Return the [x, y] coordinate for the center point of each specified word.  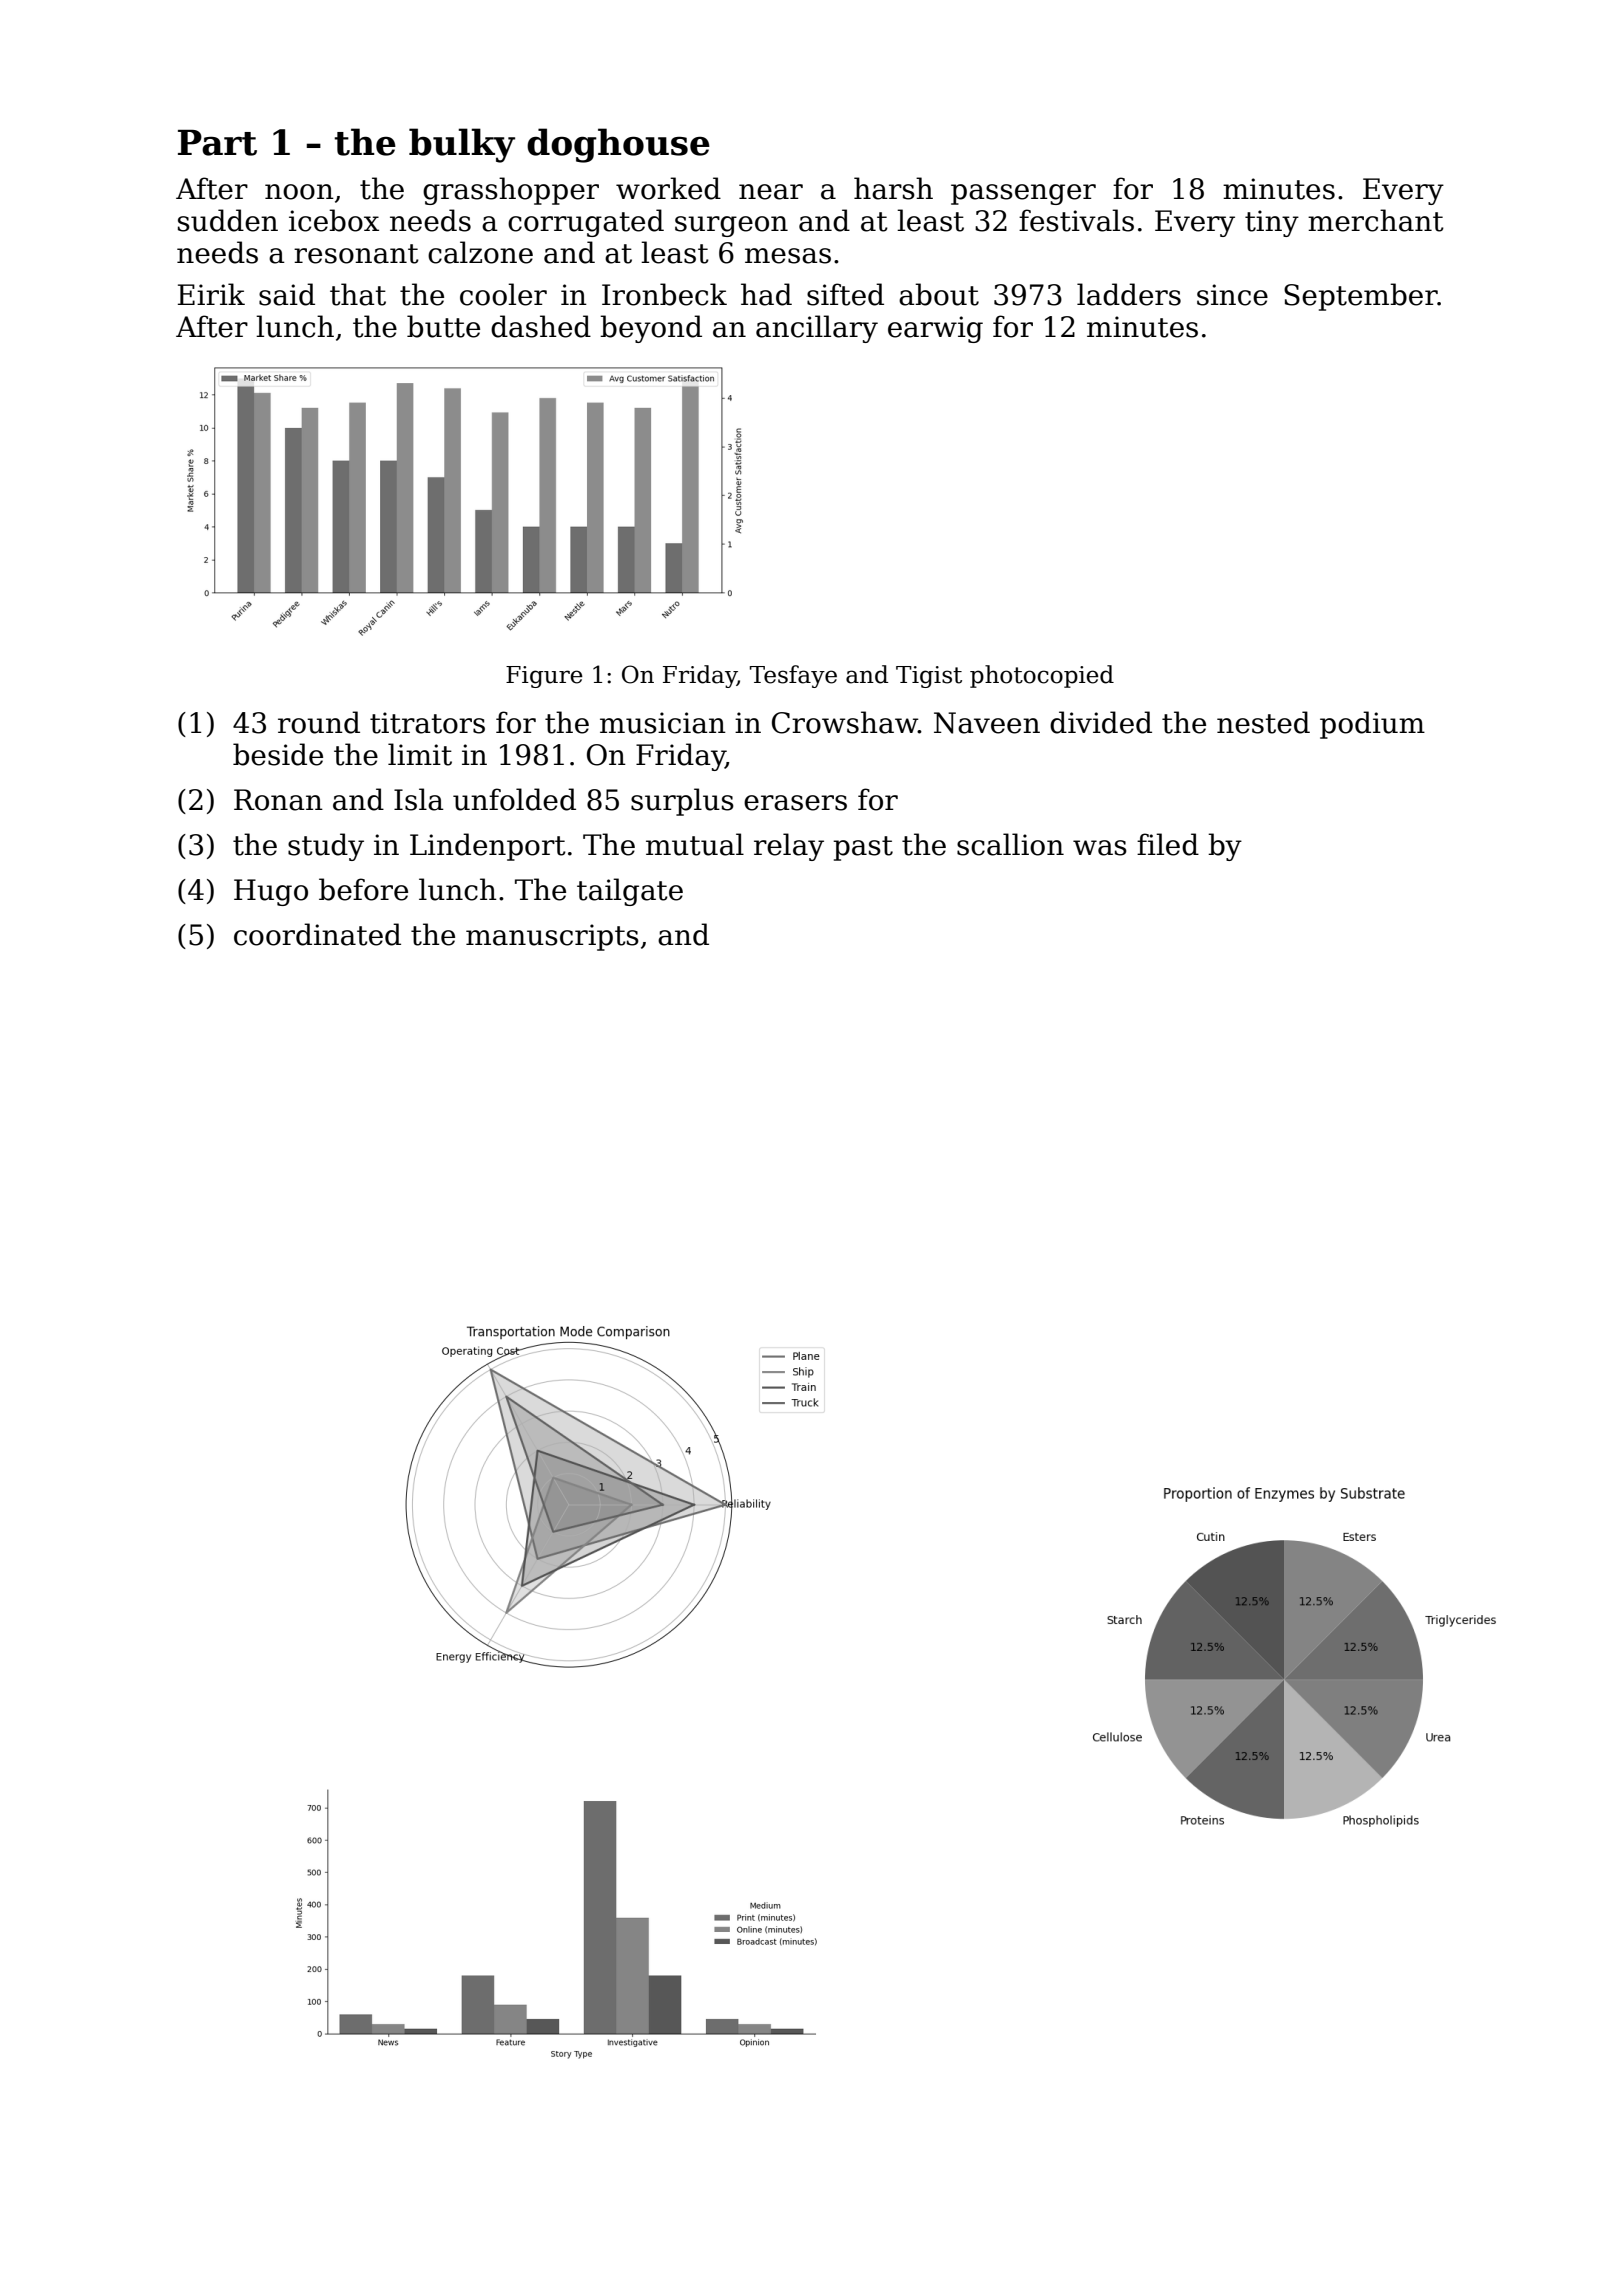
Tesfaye [793, 676]
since [1232, 295]
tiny [1272, 223]
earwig [935, 329]
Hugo [271, 892]
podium [1372, 725]
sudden [228, 220]
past [863, 848]
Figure [544, 677]
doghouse [618, 145]
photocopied [1042, 676]
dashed [541, 326]
